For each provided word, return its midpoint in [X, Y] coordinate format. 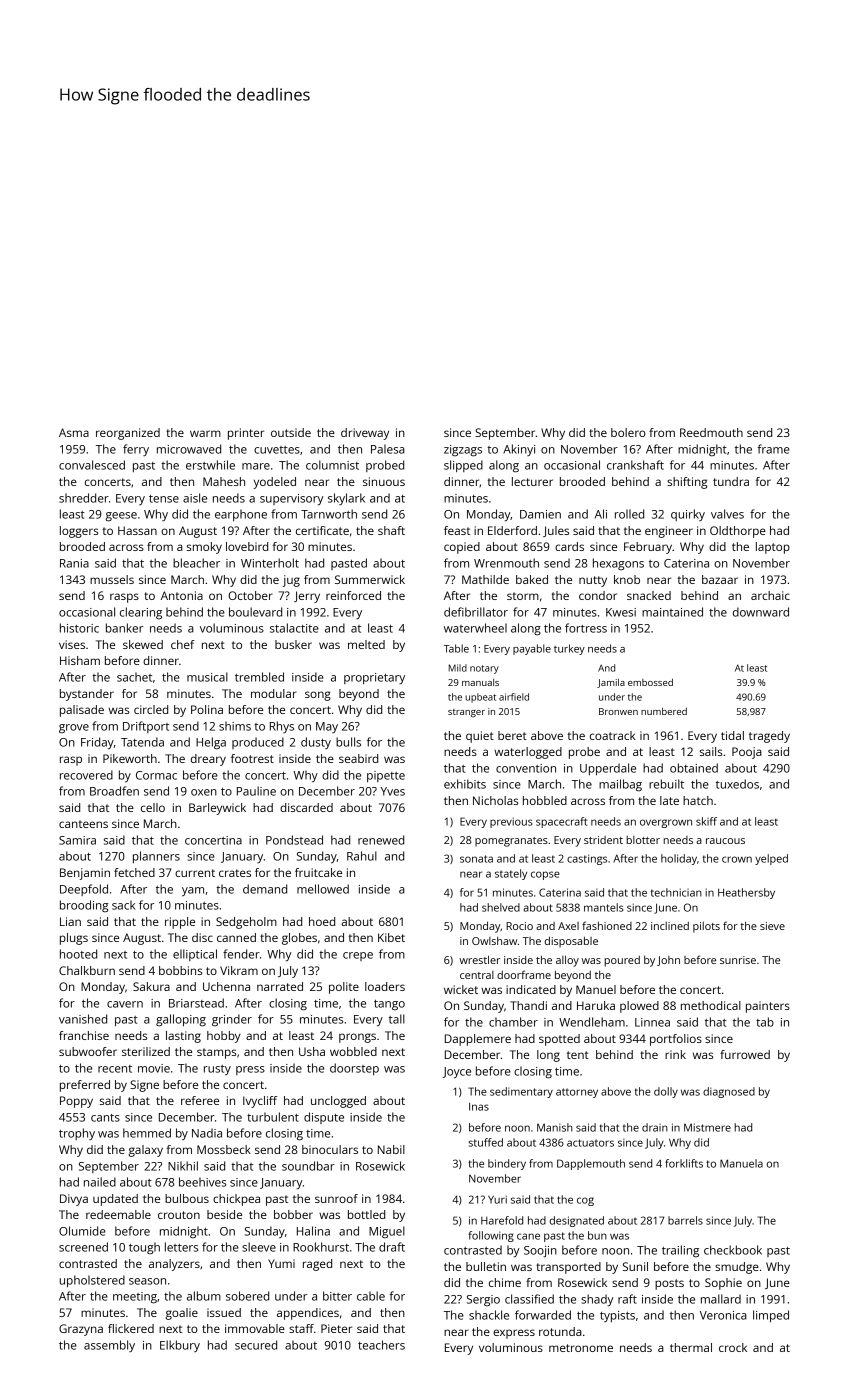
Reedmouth [711, 432]
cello [153, 807]
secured [256, 1345]
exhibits [465, 784]
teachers [381, 1345]
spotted [559, 1040]
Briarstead [196, 1003]
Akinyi [519, 450]
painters [768, 1007]
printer [246, 434]
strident [603, 840]
